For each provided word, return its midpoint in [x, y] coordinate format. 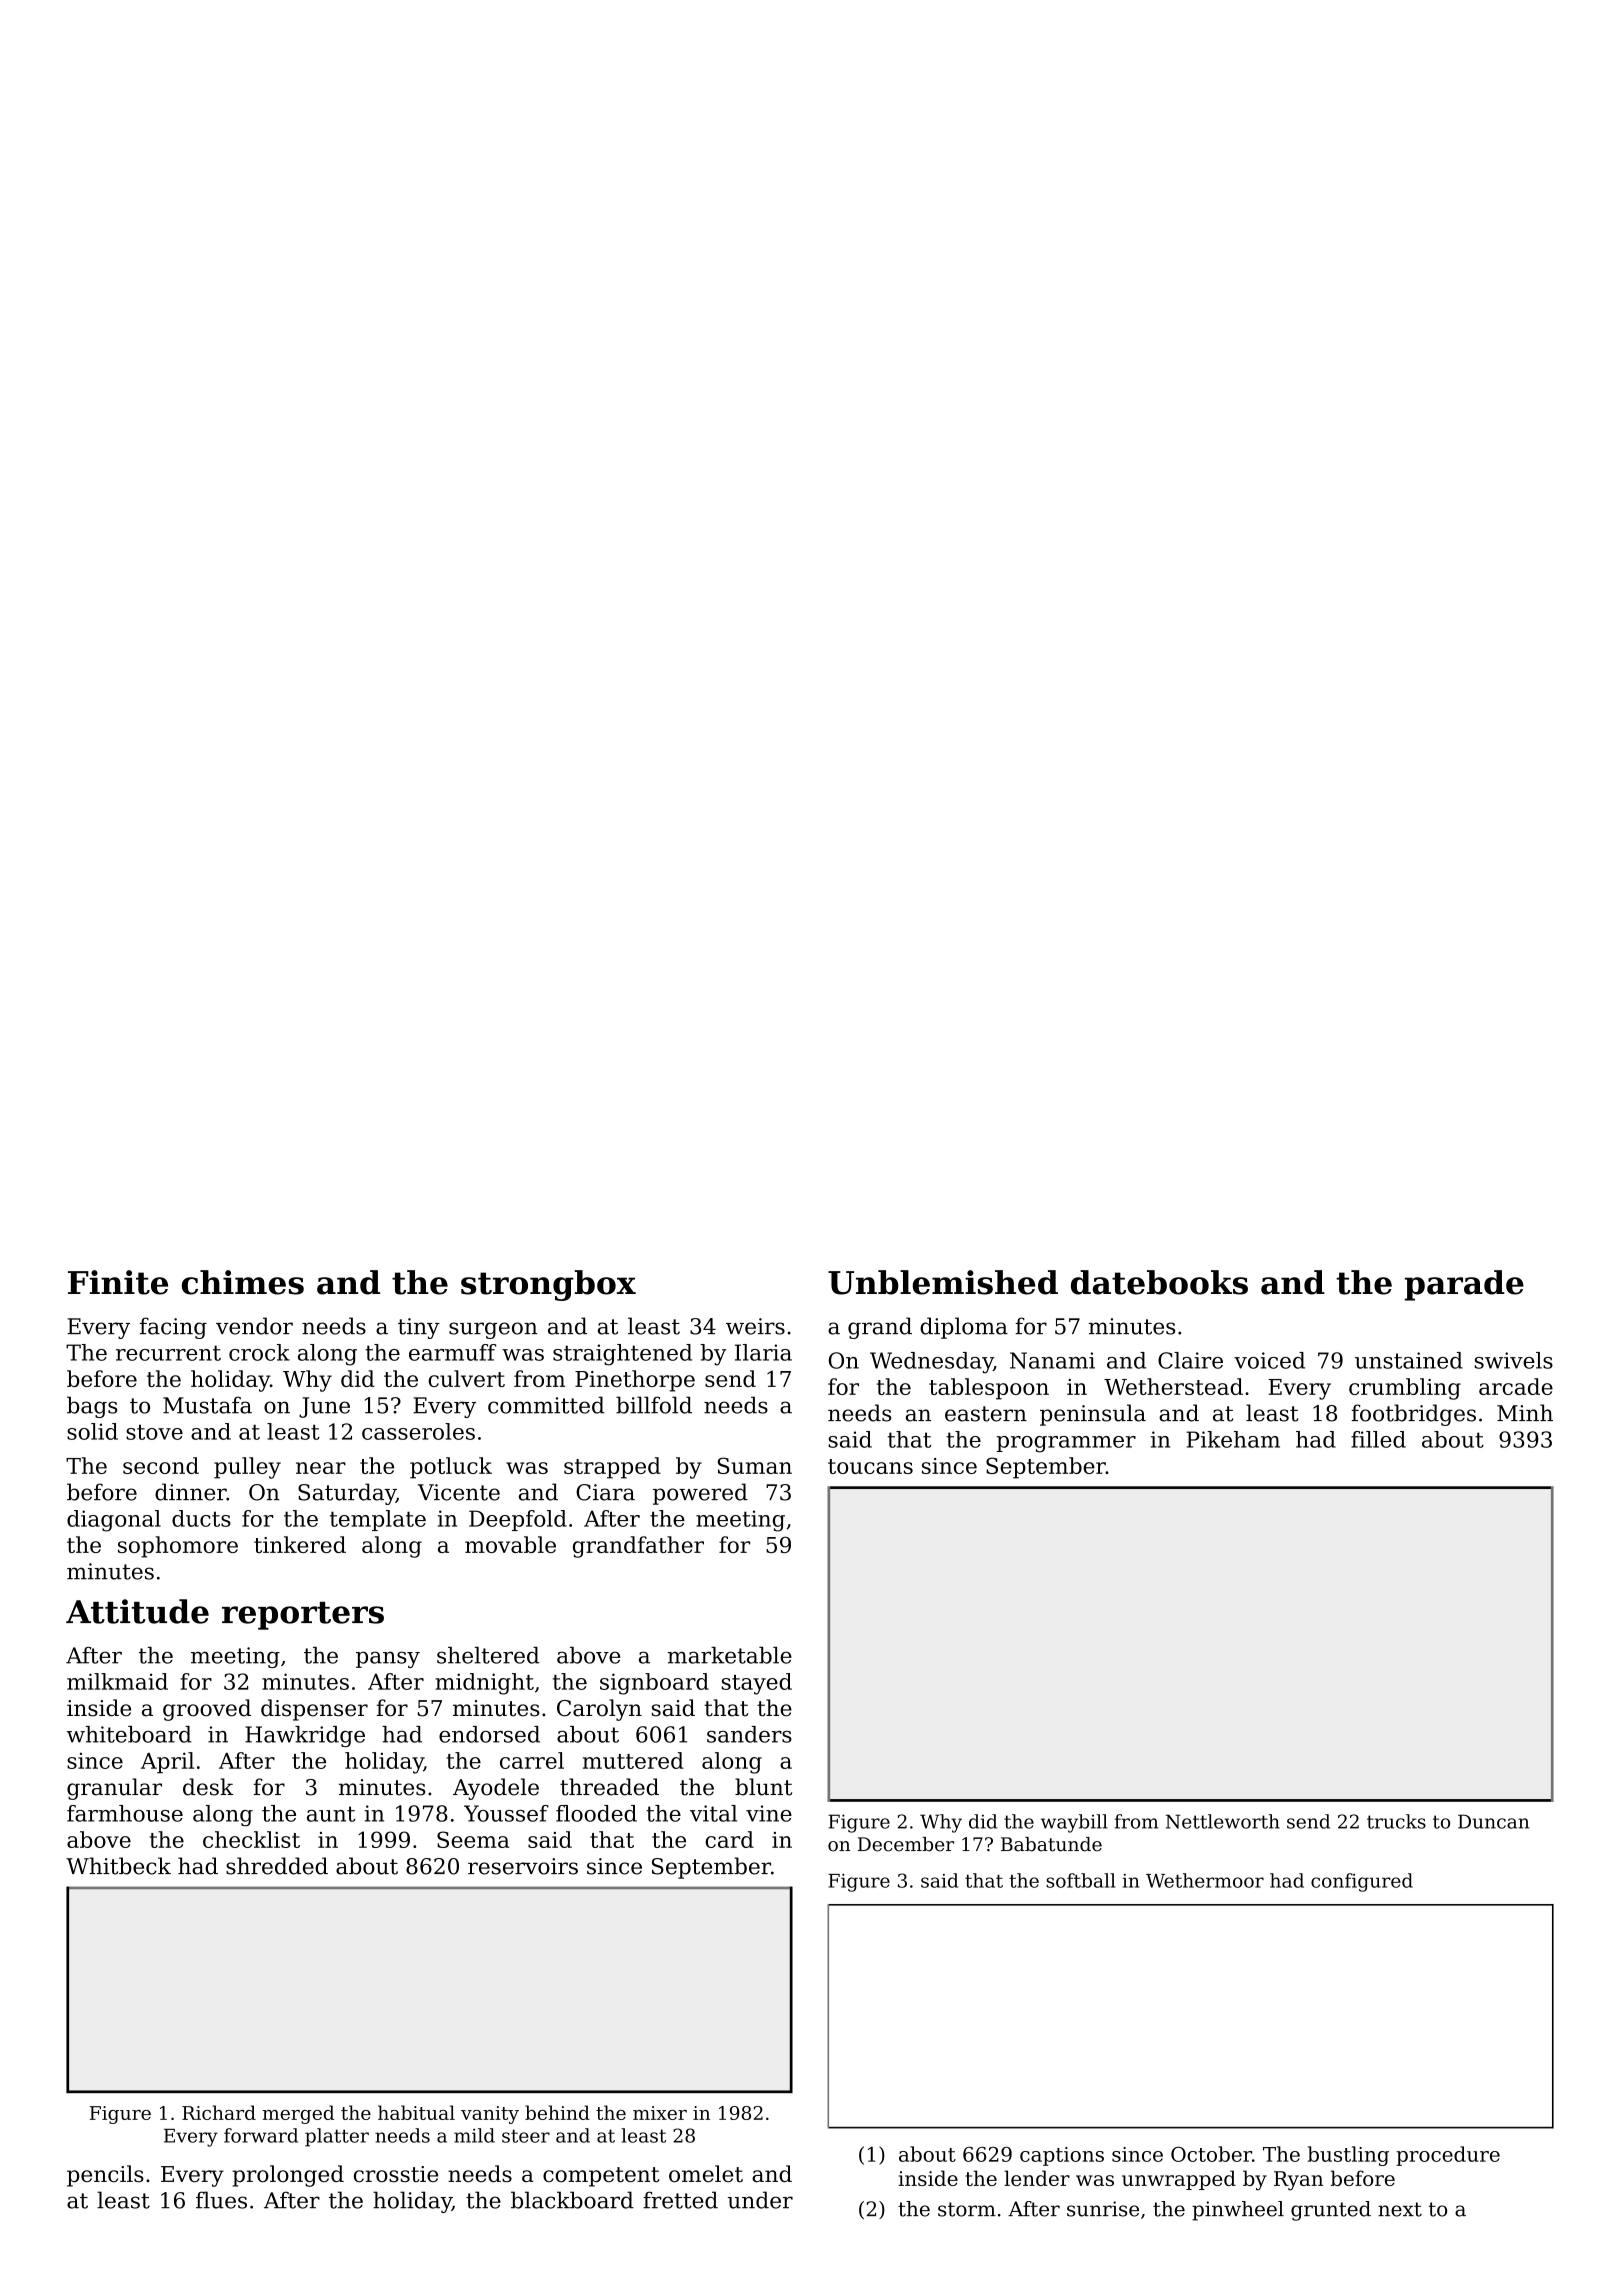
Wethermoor [1205, 1880]
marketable [730, 1655]
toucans [870, 1466]
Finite [118, 1282]
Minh [1525, 1412]
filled [1378, 1439]
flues [221, 2200]
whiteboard [129, 1734]
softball [1080, 1880]
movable [510, 1544]
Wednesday [931, 1363]
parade [1464, 1285]
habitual [416, 2112]
